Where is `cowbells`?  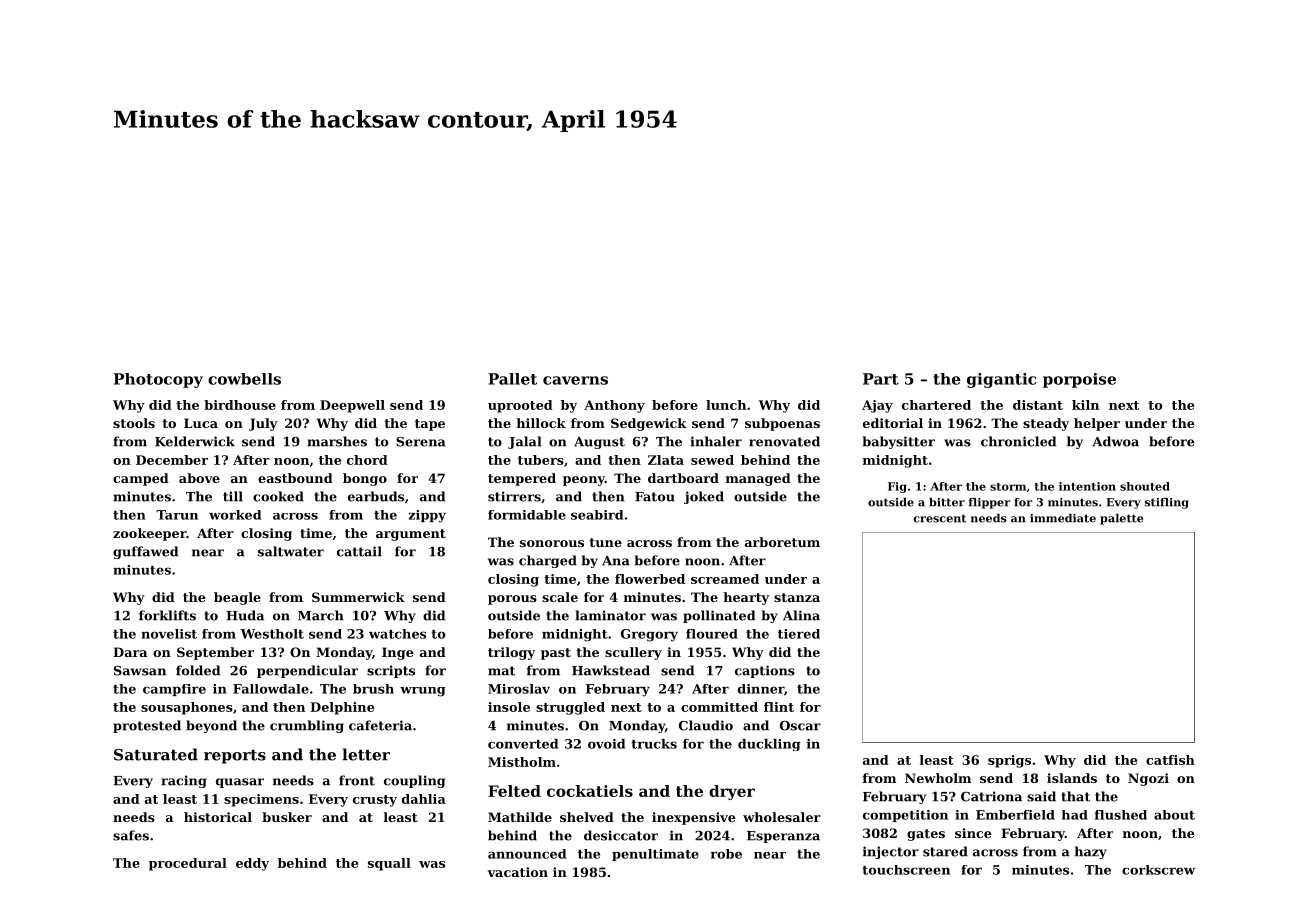
cowbells is located at coordinates (244, 379).
